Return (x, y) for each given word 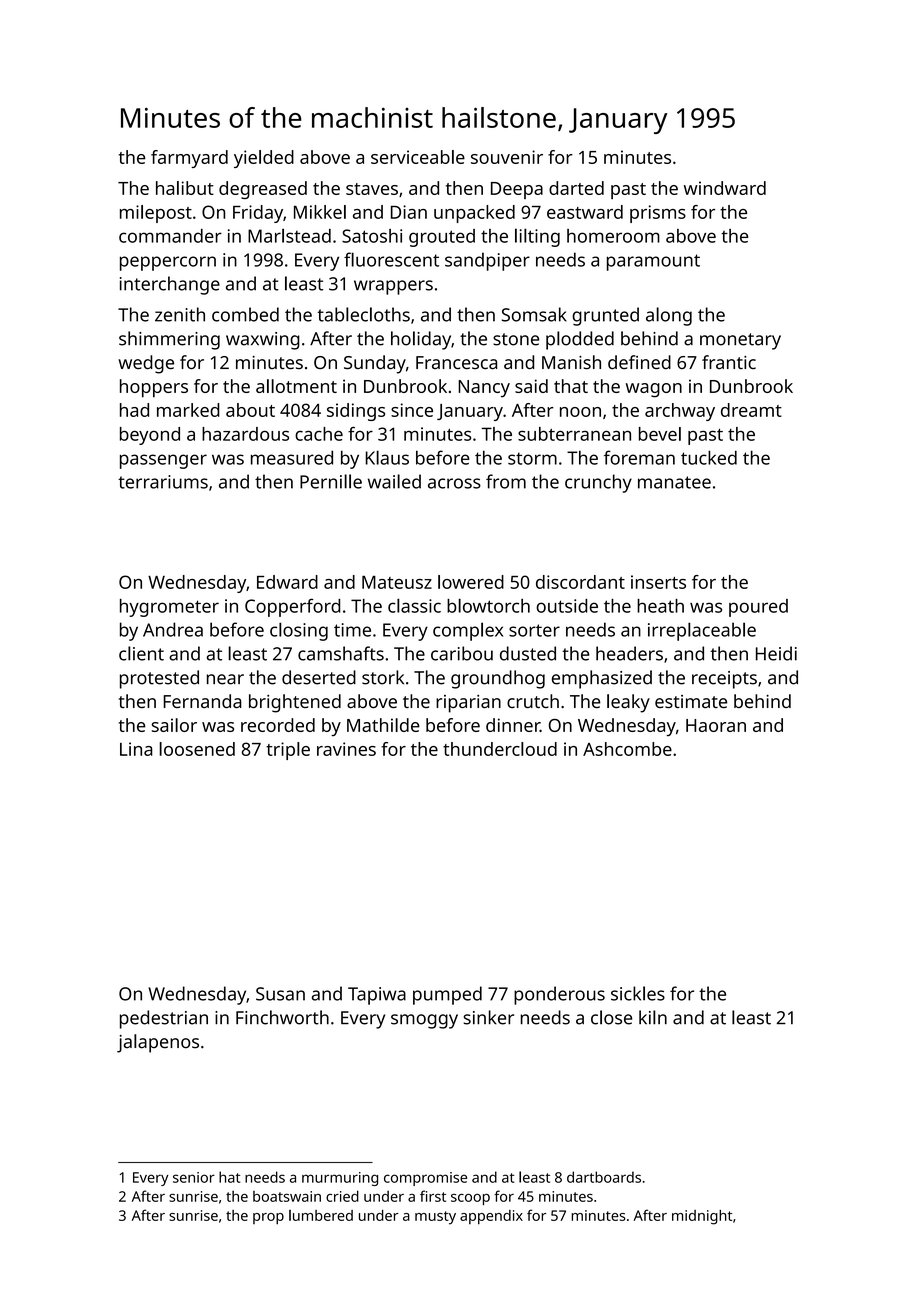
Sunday (375, 364)
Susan (280, 994)
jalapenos (158, 1043)
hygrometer (169, 608)
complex (468, 631)
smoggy (424, 1021)
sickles (638, 993)
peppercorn (168, 263)
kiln (653, 1017)
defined (639, 362)
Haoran (716, 725)
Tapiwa (377, 996)
